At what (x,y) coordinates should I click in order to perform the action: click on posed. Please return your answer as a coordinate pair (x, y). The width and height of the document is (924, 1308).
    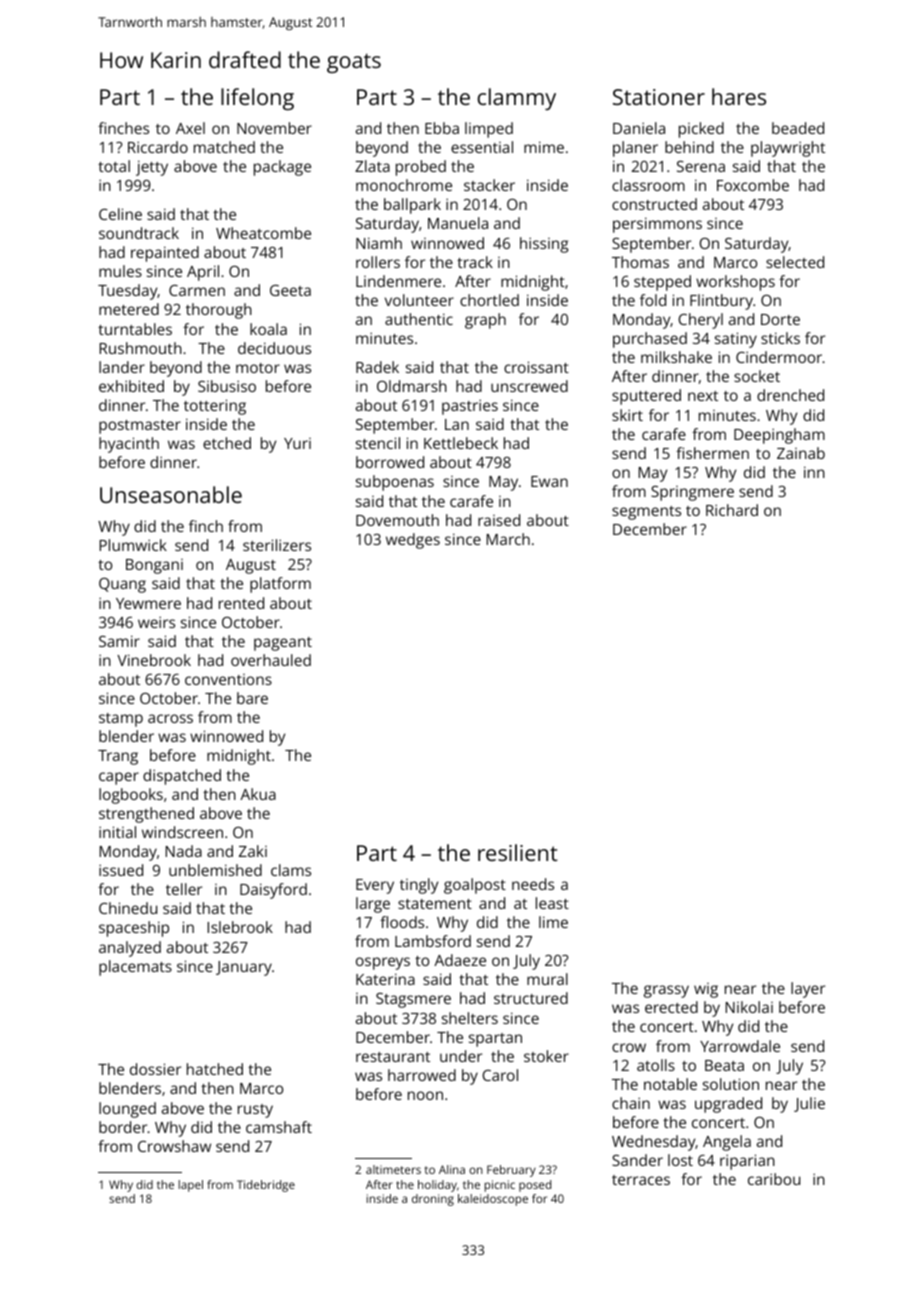
    Looking at the image, I should click on (535, 1186).
